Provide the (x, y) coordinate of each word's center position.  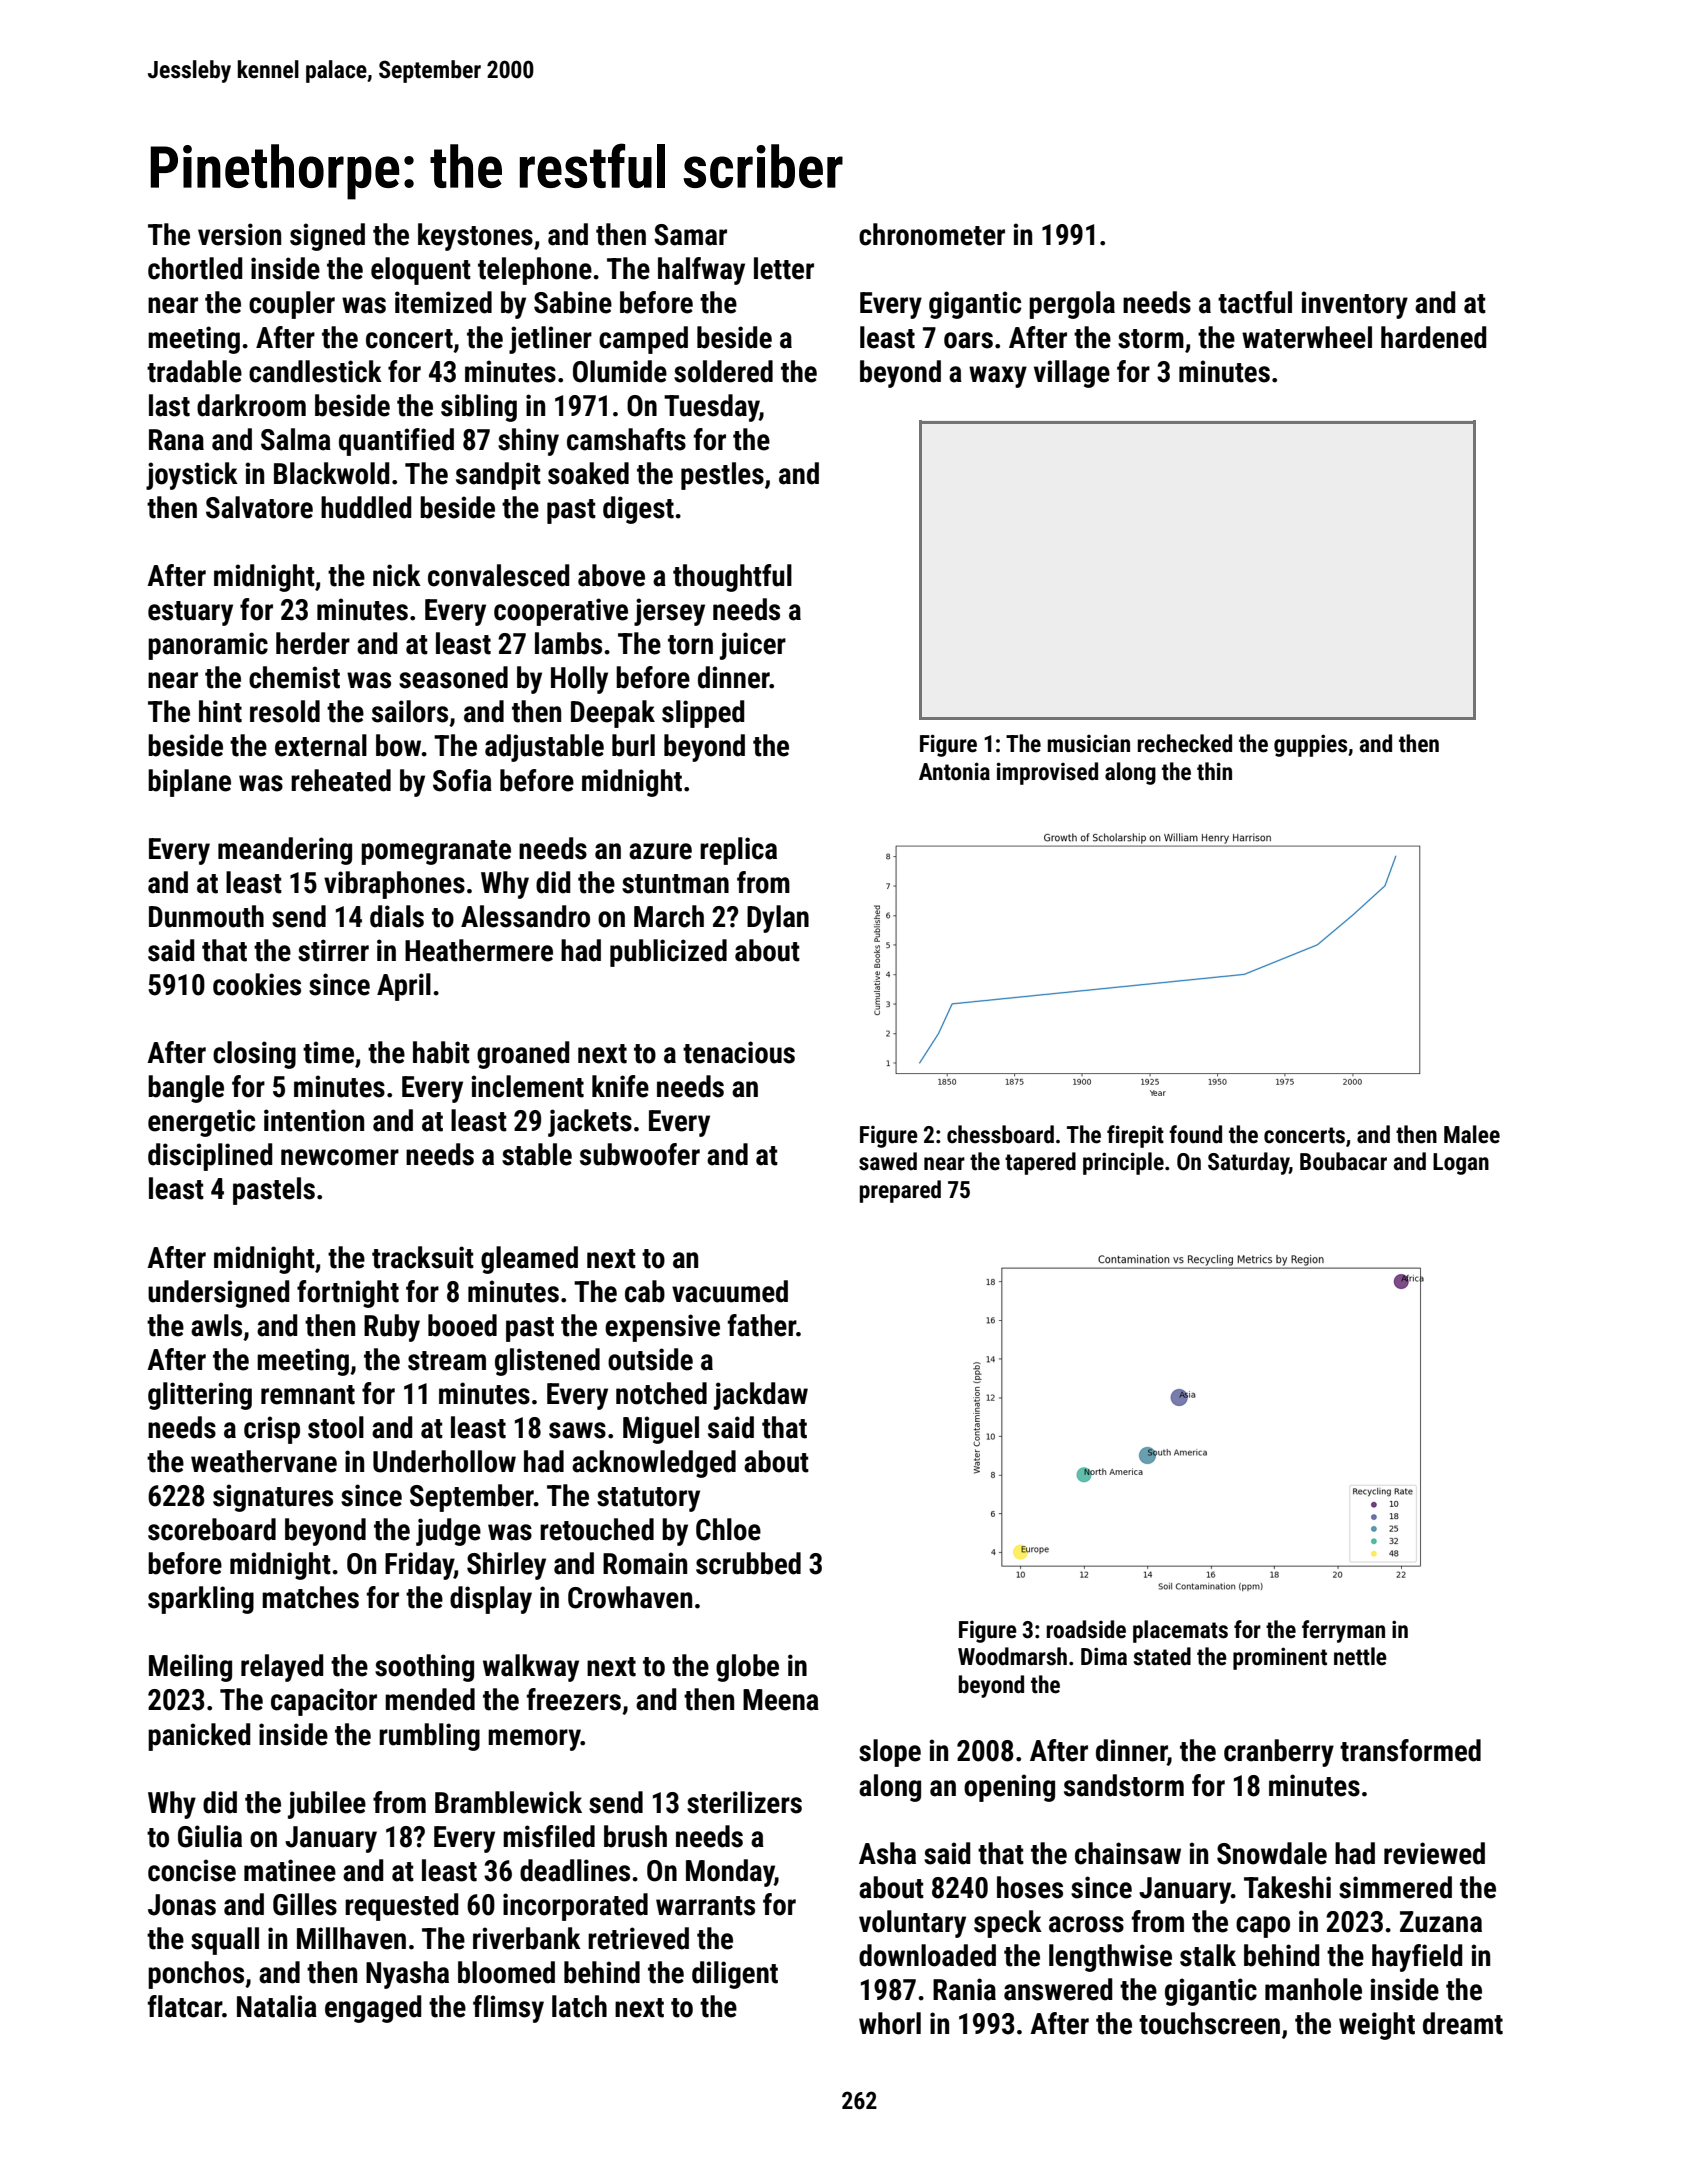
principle (1123, 1163)
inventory (1354, 305)
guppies (1310, 745)
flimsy (508, 2009)
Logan (1461, 1164)
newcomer (340, 1157)
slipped (703, 714)
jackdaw (761, 1396)
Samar (690, 235)
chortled (195, 268)
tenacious (739, 1052)
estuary (190, 613)
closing (254, 1055)
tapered (1040, 1163)
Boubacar (1343, 1161)
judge (448, 1532)
